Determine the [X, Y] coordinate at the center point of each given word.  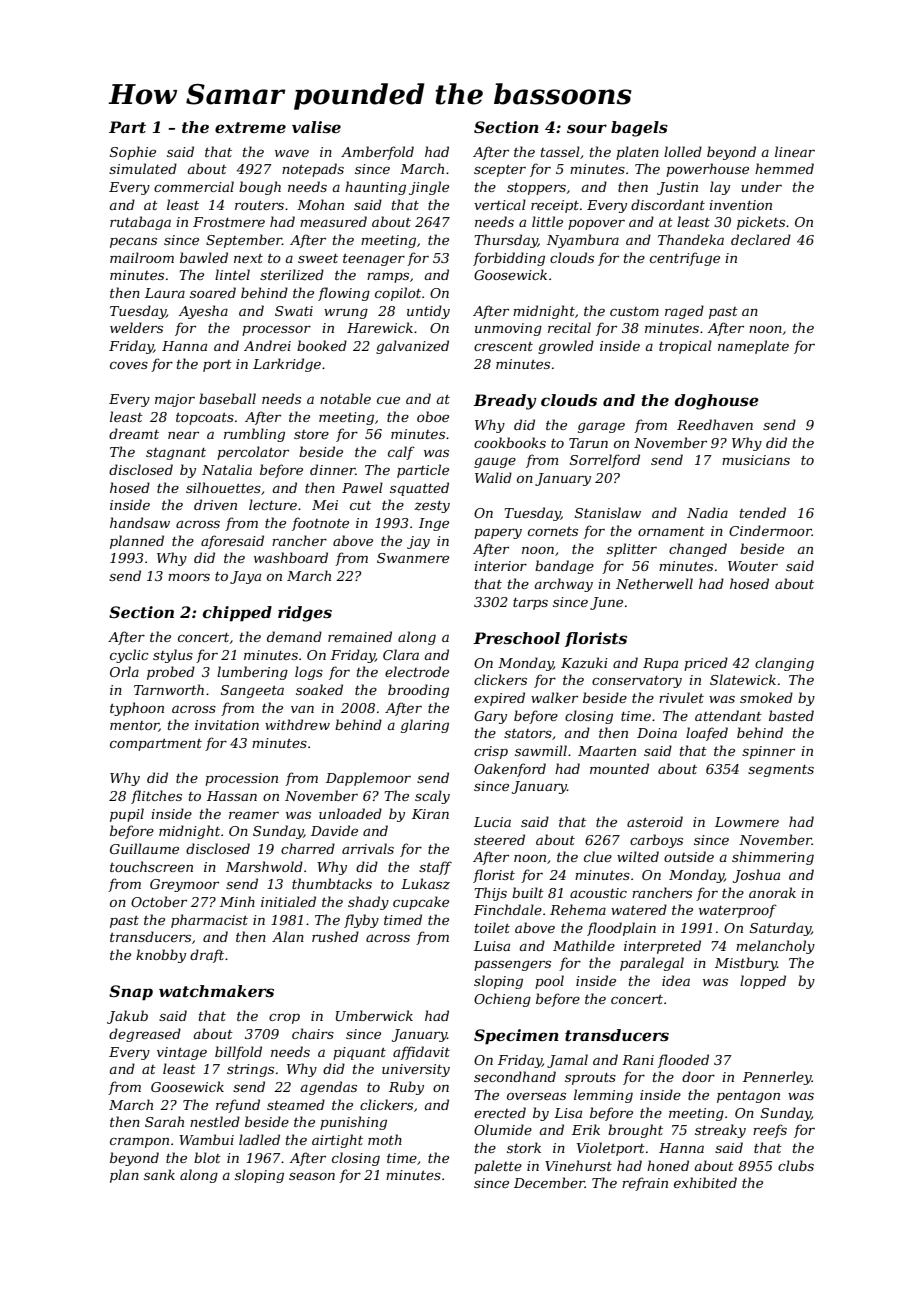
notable [345, 398]
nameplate [753, 347]
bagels [639, 129]
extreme [250, 127]
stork [524, 1147]
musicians [756, 460]
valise [316, 127]
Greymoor [184, 885]
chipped [237, 614]
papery [498, 533]
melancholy [775, 947]
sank [159, 1174]
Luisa [492, 946]
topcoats [205, 419]
